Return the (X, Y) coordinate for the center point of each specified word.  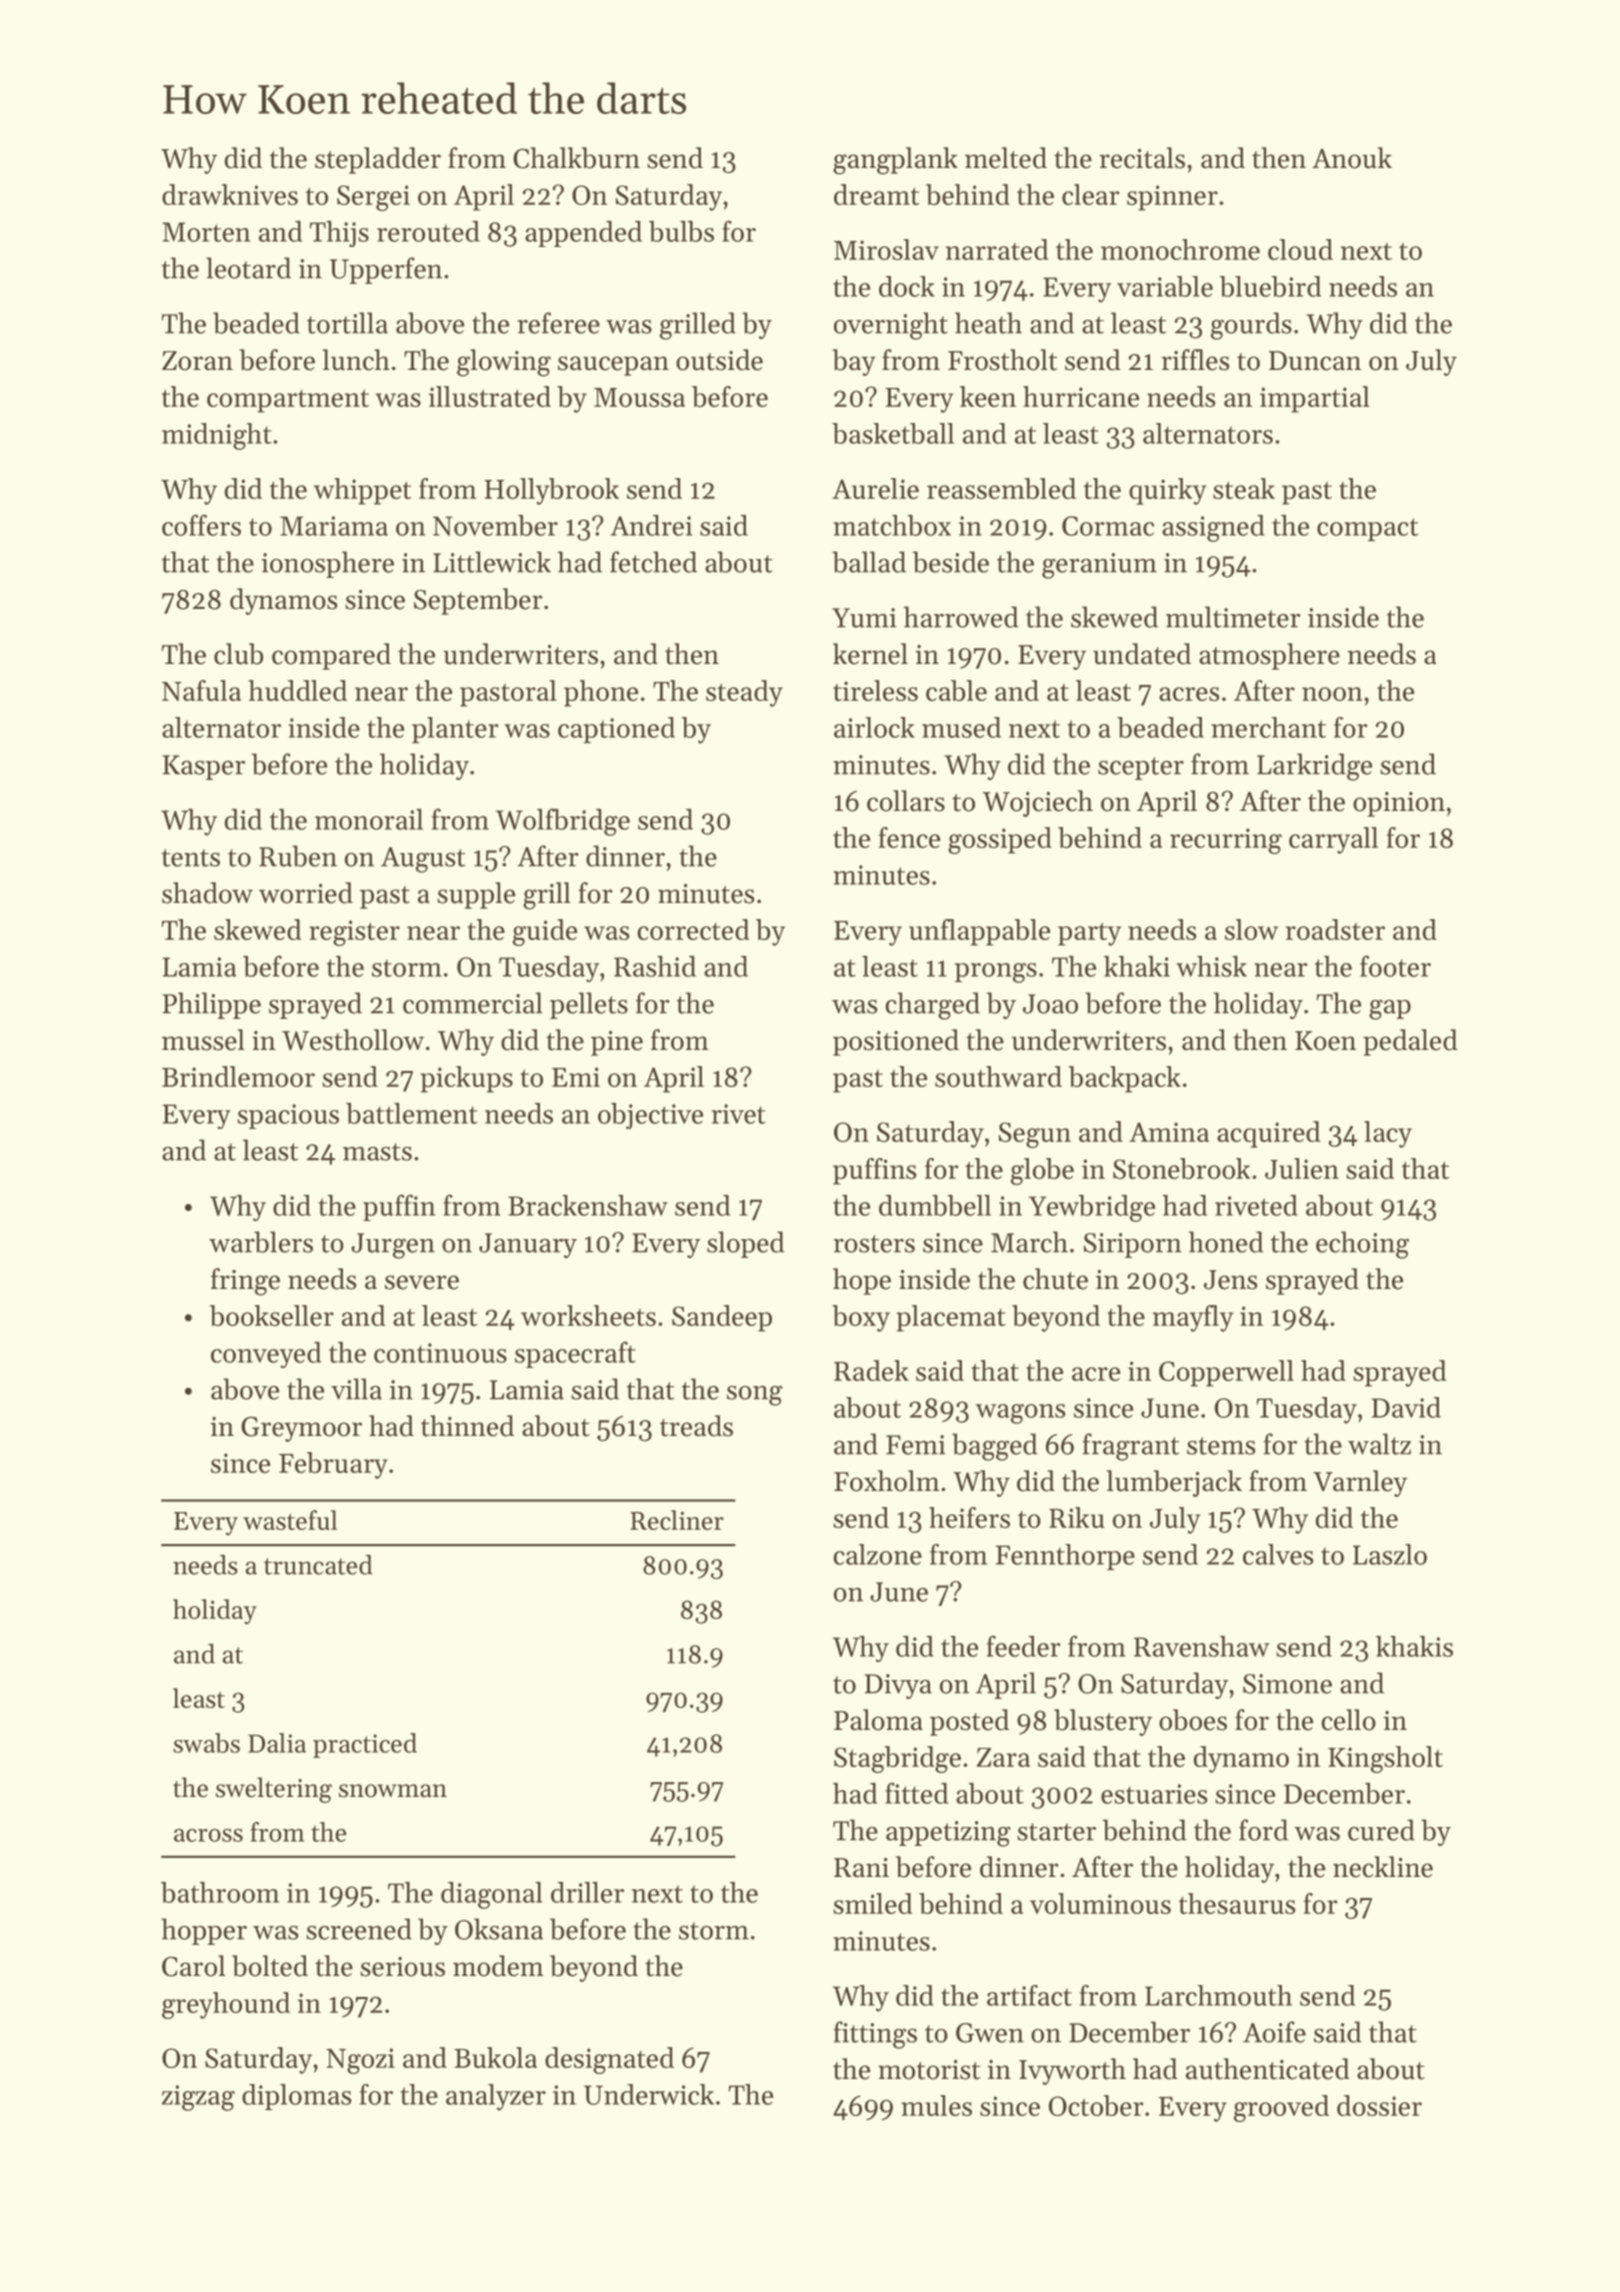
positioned (896, 1042)
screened (359, 1929)
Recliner (677, 1520)
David (1406, 1407)
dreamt (876, 194)
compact (1367, 529)
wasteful (290, 1520)
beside (951, 562)
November (495, 525)
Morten (206, 232)
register (354, 933)
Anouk (1352, 158)
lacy (1388, 1134)
